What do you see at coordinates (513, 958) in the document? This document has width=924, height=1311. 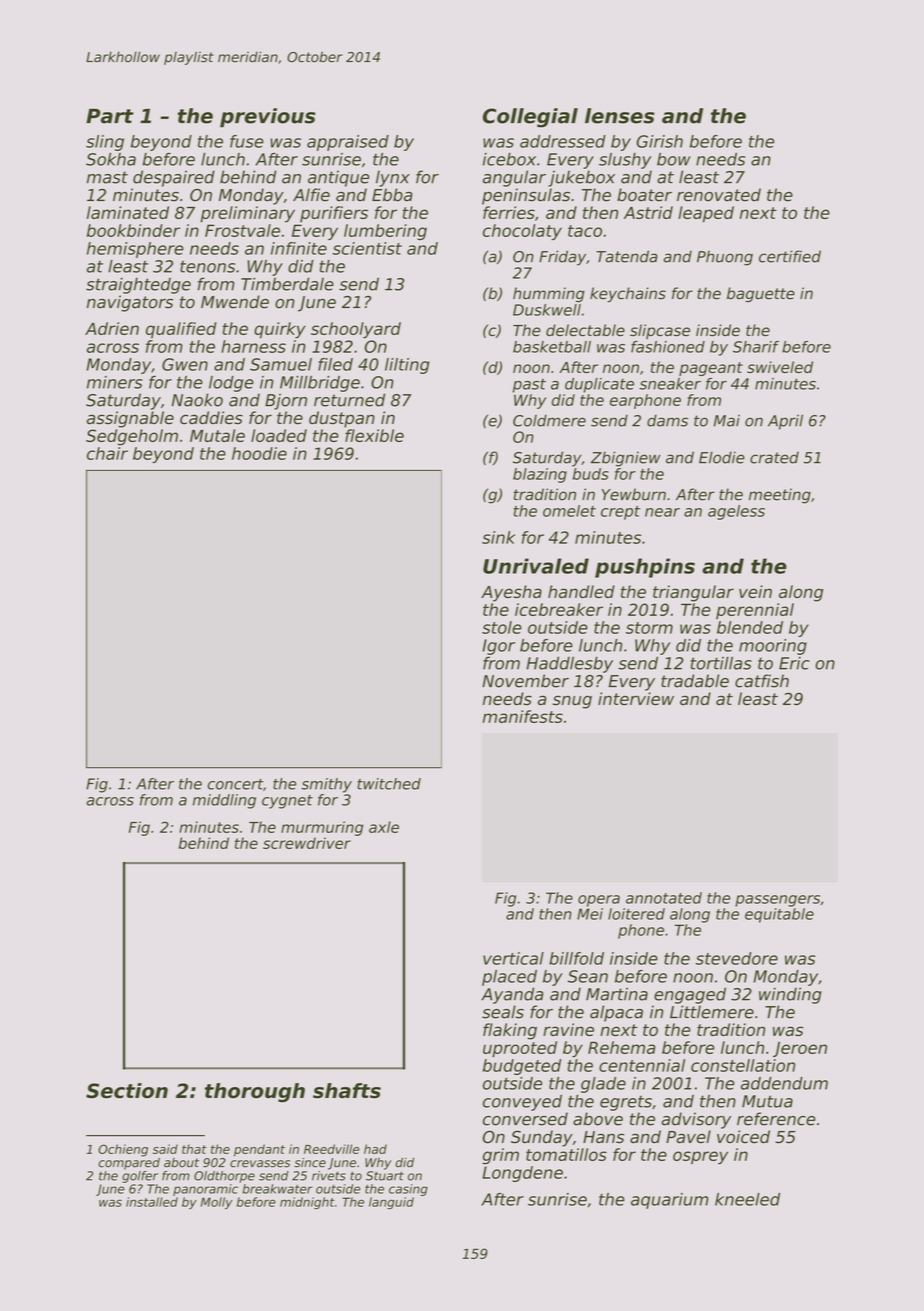 I see `vertical` at bounding box center [513, 958].
